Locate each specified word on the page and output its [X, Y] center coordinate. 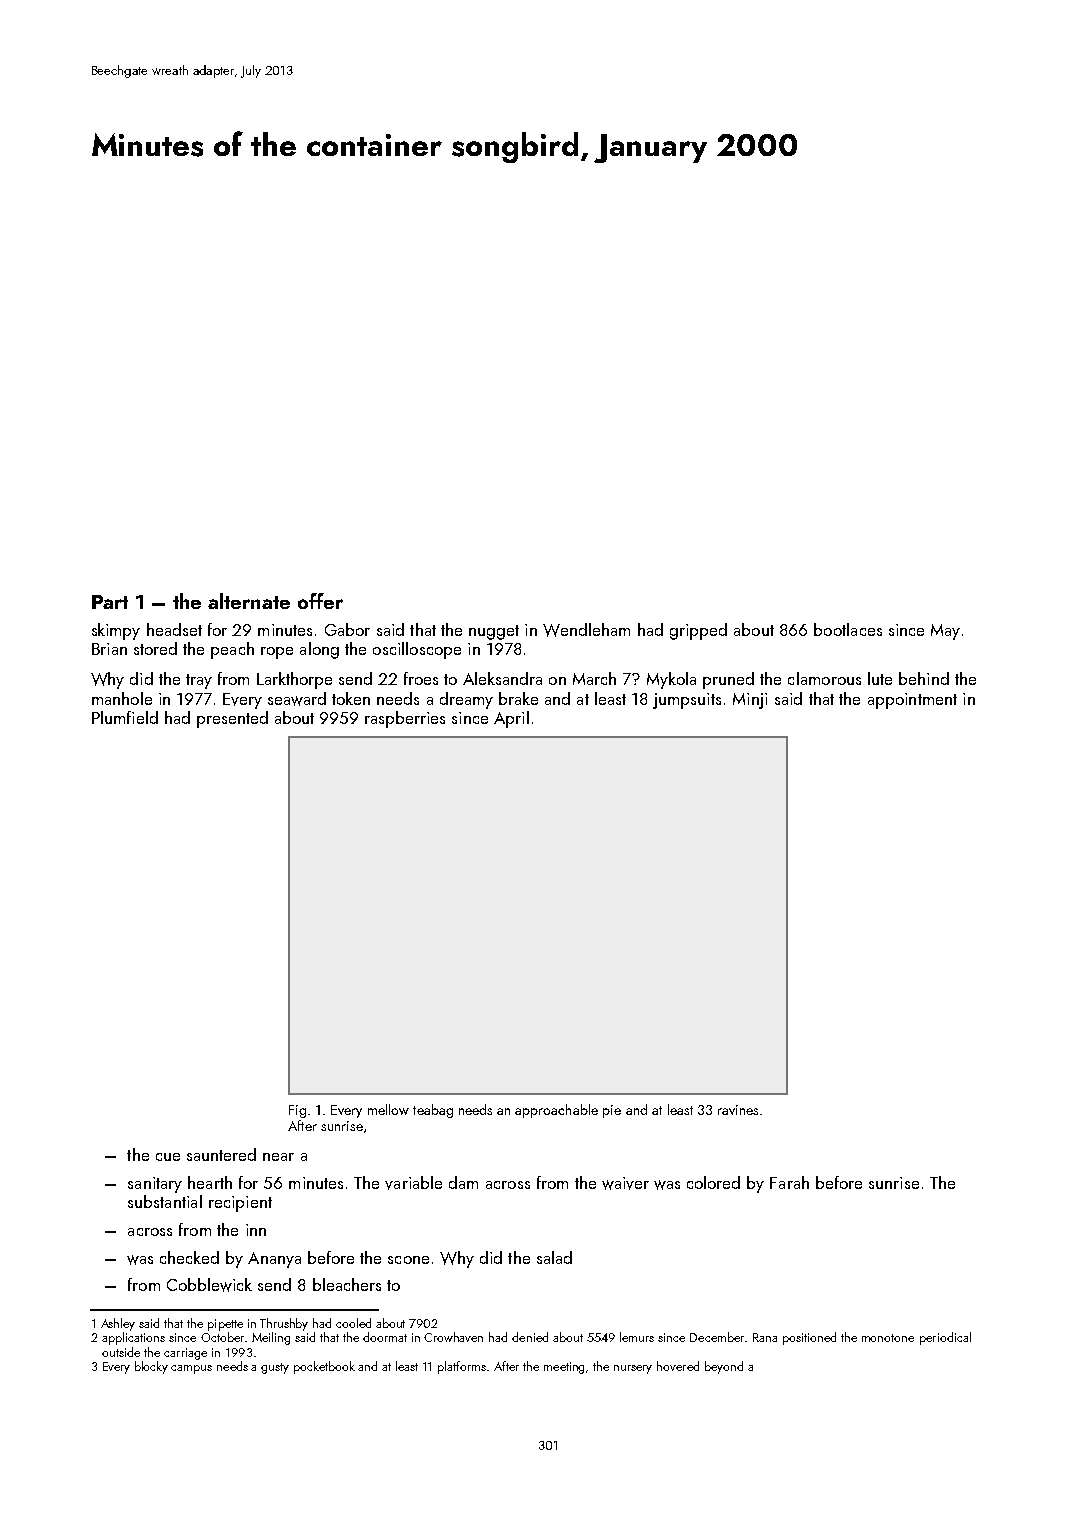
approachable [556, 1111]
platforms [462, 1367]
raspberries [405, 719]
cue [168, 1157]
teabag [433, 1111]
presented [232, 719]
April [511, 719]
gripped [698, 631]
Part [110, 602]
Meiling [271, 1338]
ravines [738, 1110]
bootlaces [848, 629]
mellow [388, 1109]
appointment [912, 701]
